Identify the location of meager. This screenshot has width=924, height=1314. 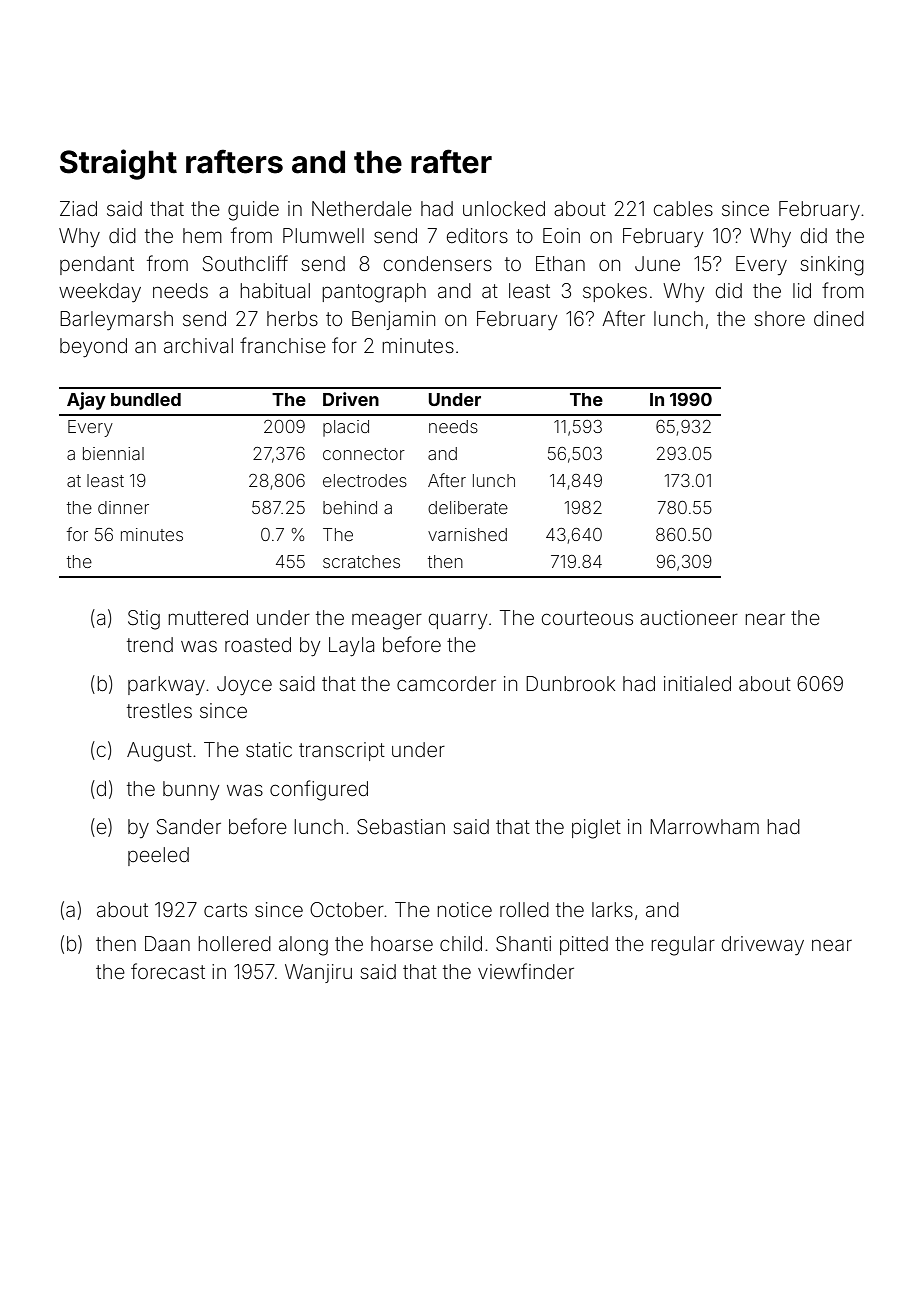
(387, 621).
